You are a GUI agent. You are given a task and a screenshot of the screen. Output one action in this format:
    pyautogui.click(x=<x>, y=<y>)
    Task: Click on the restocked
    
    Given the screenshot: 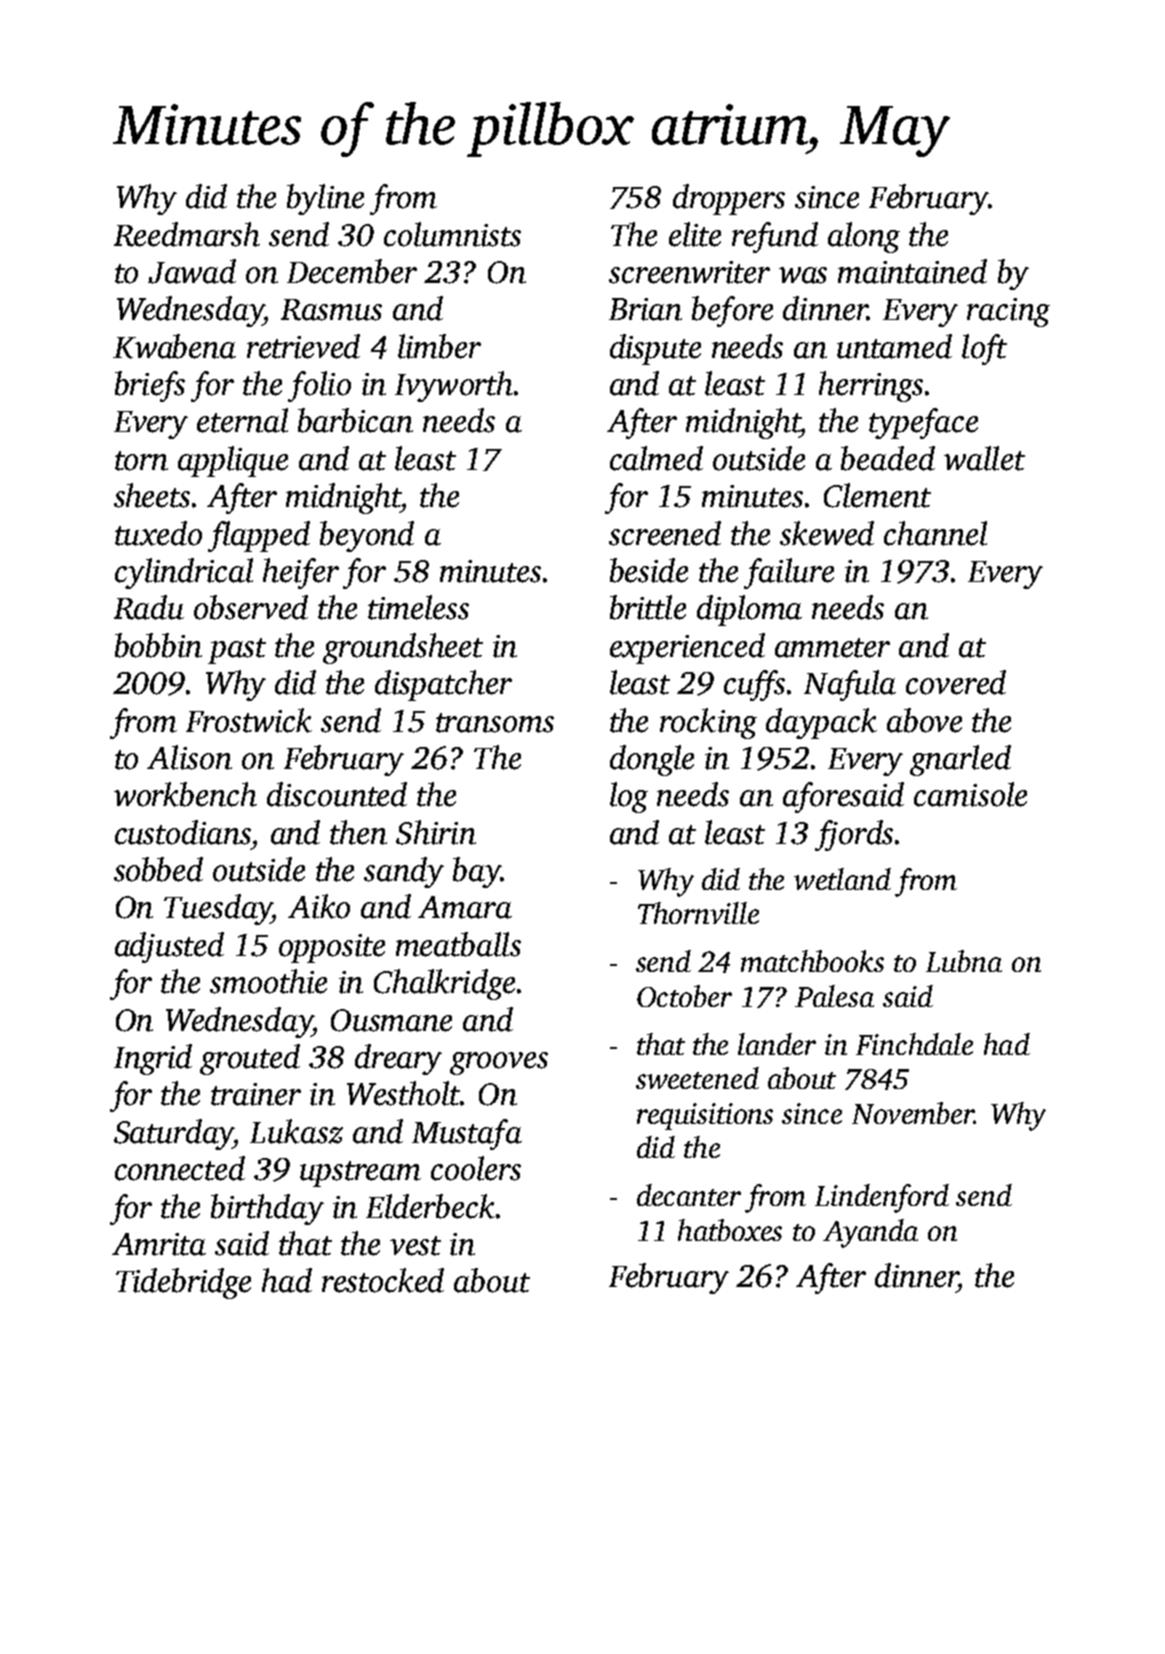 What is the action you would take?
    pyautogui.click(x=383, y=1280)
